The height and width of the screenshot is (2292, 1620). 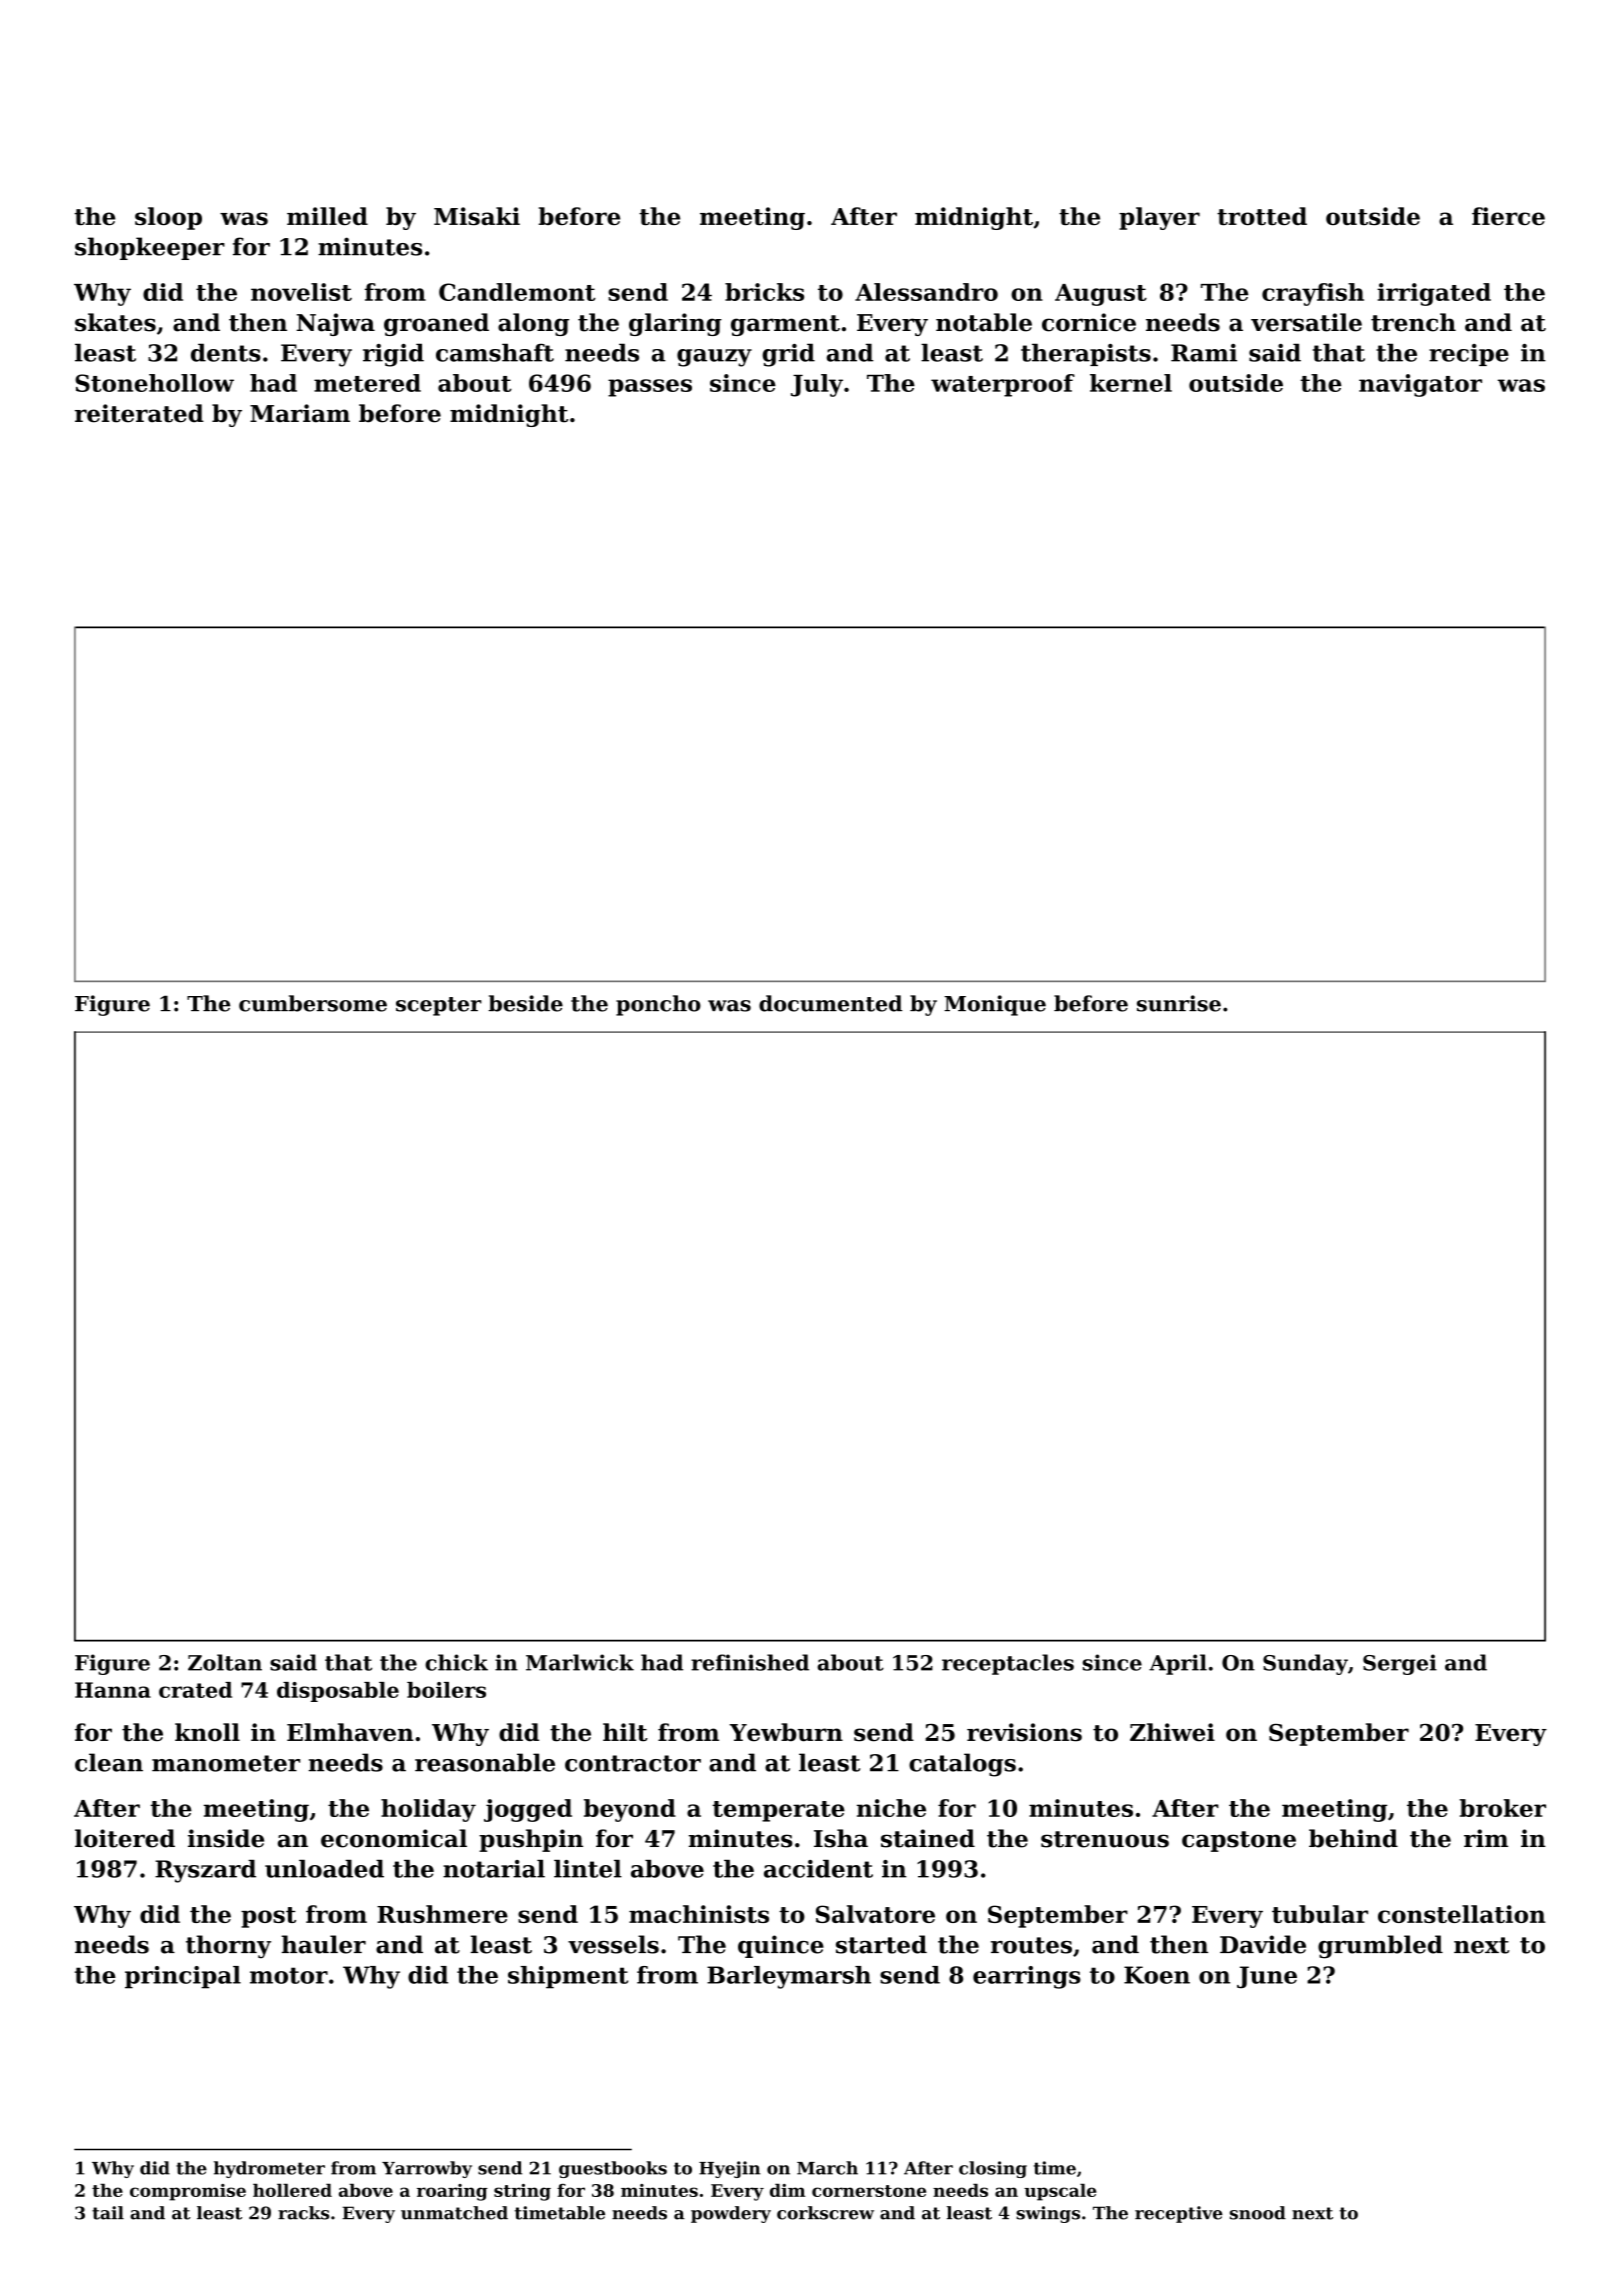 What do you see at coordinates (477, 216) in the screenshot?
I see `Misaki` at bounding box center [477, 216].
